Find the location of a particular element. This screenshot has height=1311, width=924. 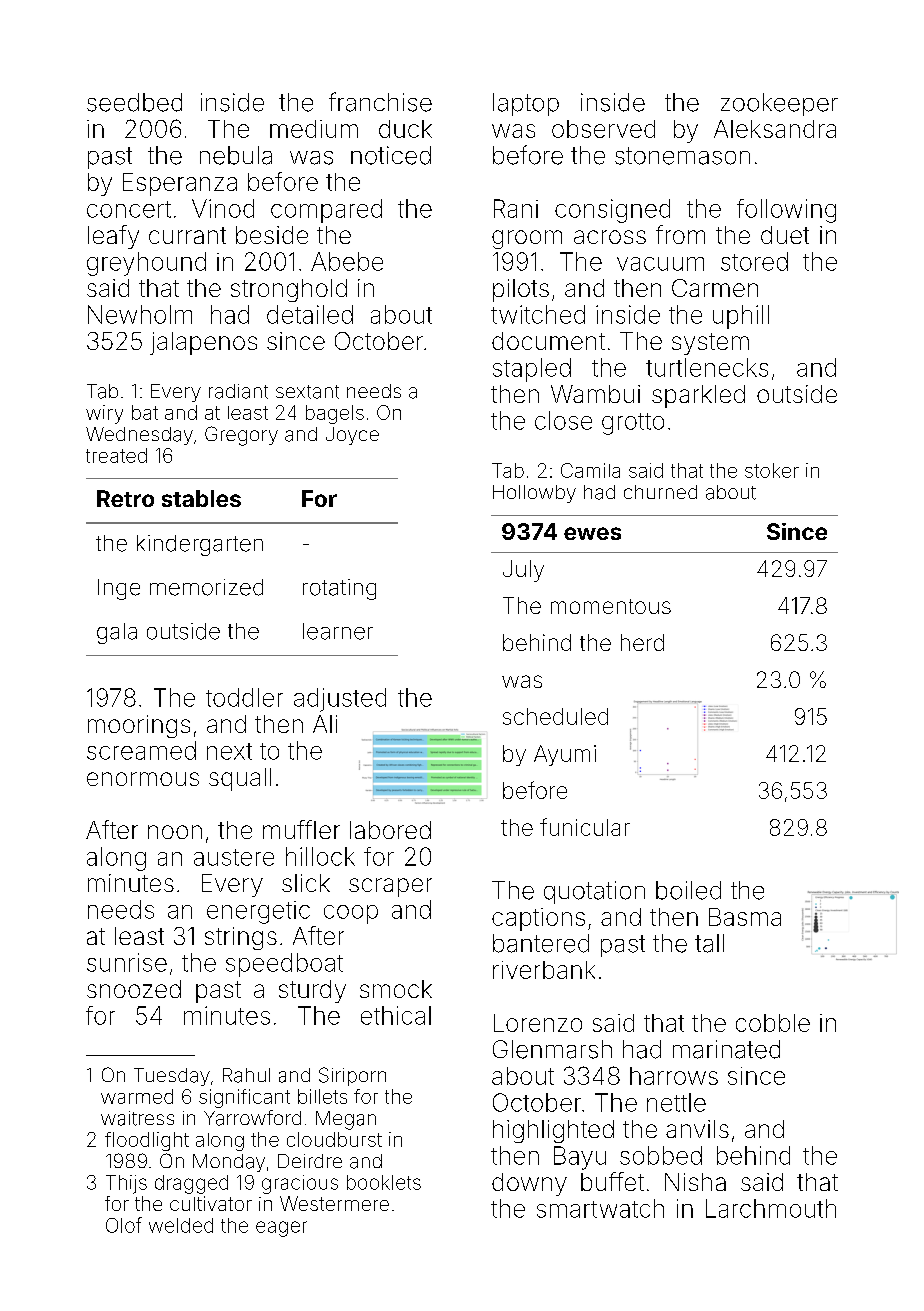

speedboat is located at coordinates (284, 965).
